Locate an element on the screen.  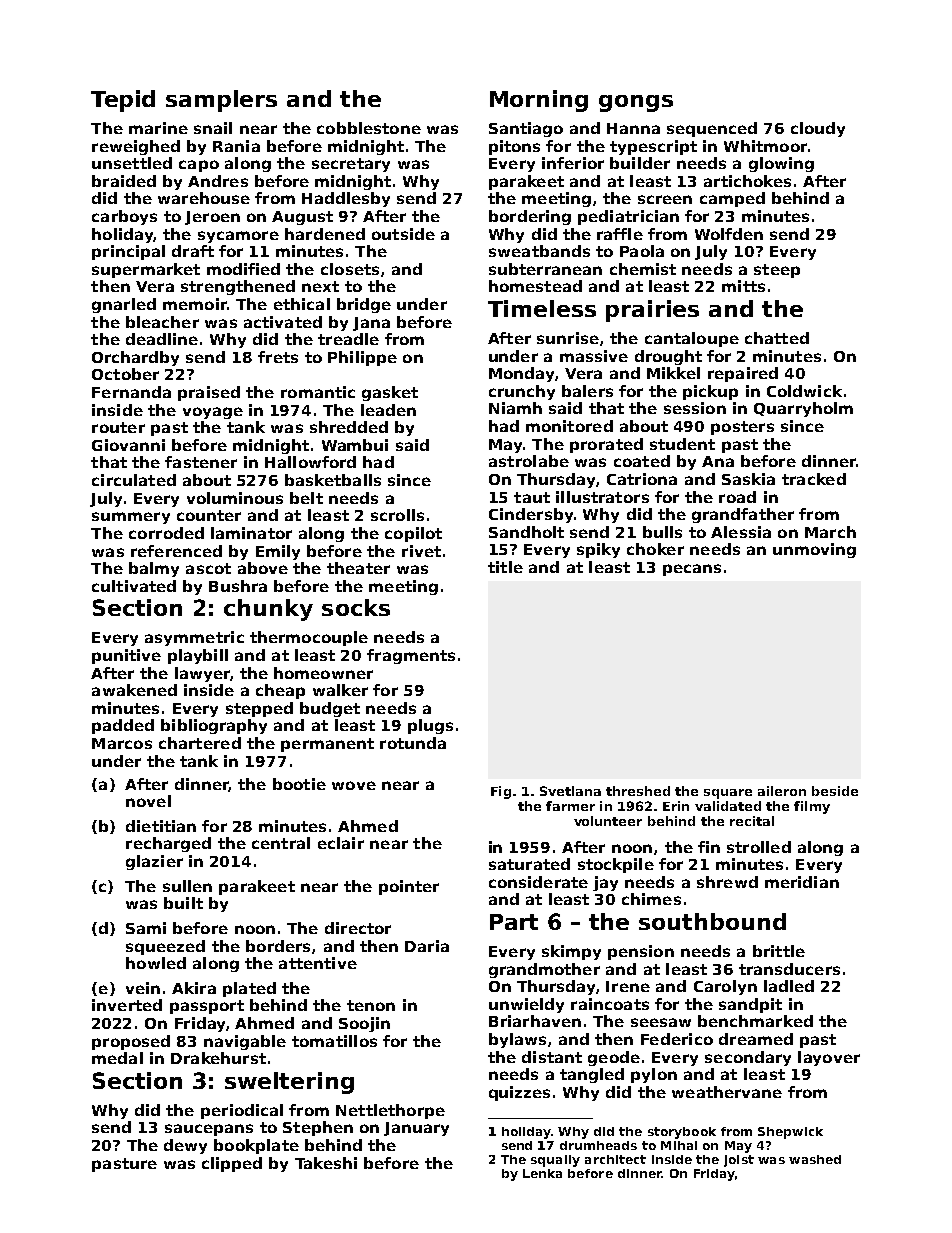
Nettlethorpe is located at coordinates (390, 1111).
